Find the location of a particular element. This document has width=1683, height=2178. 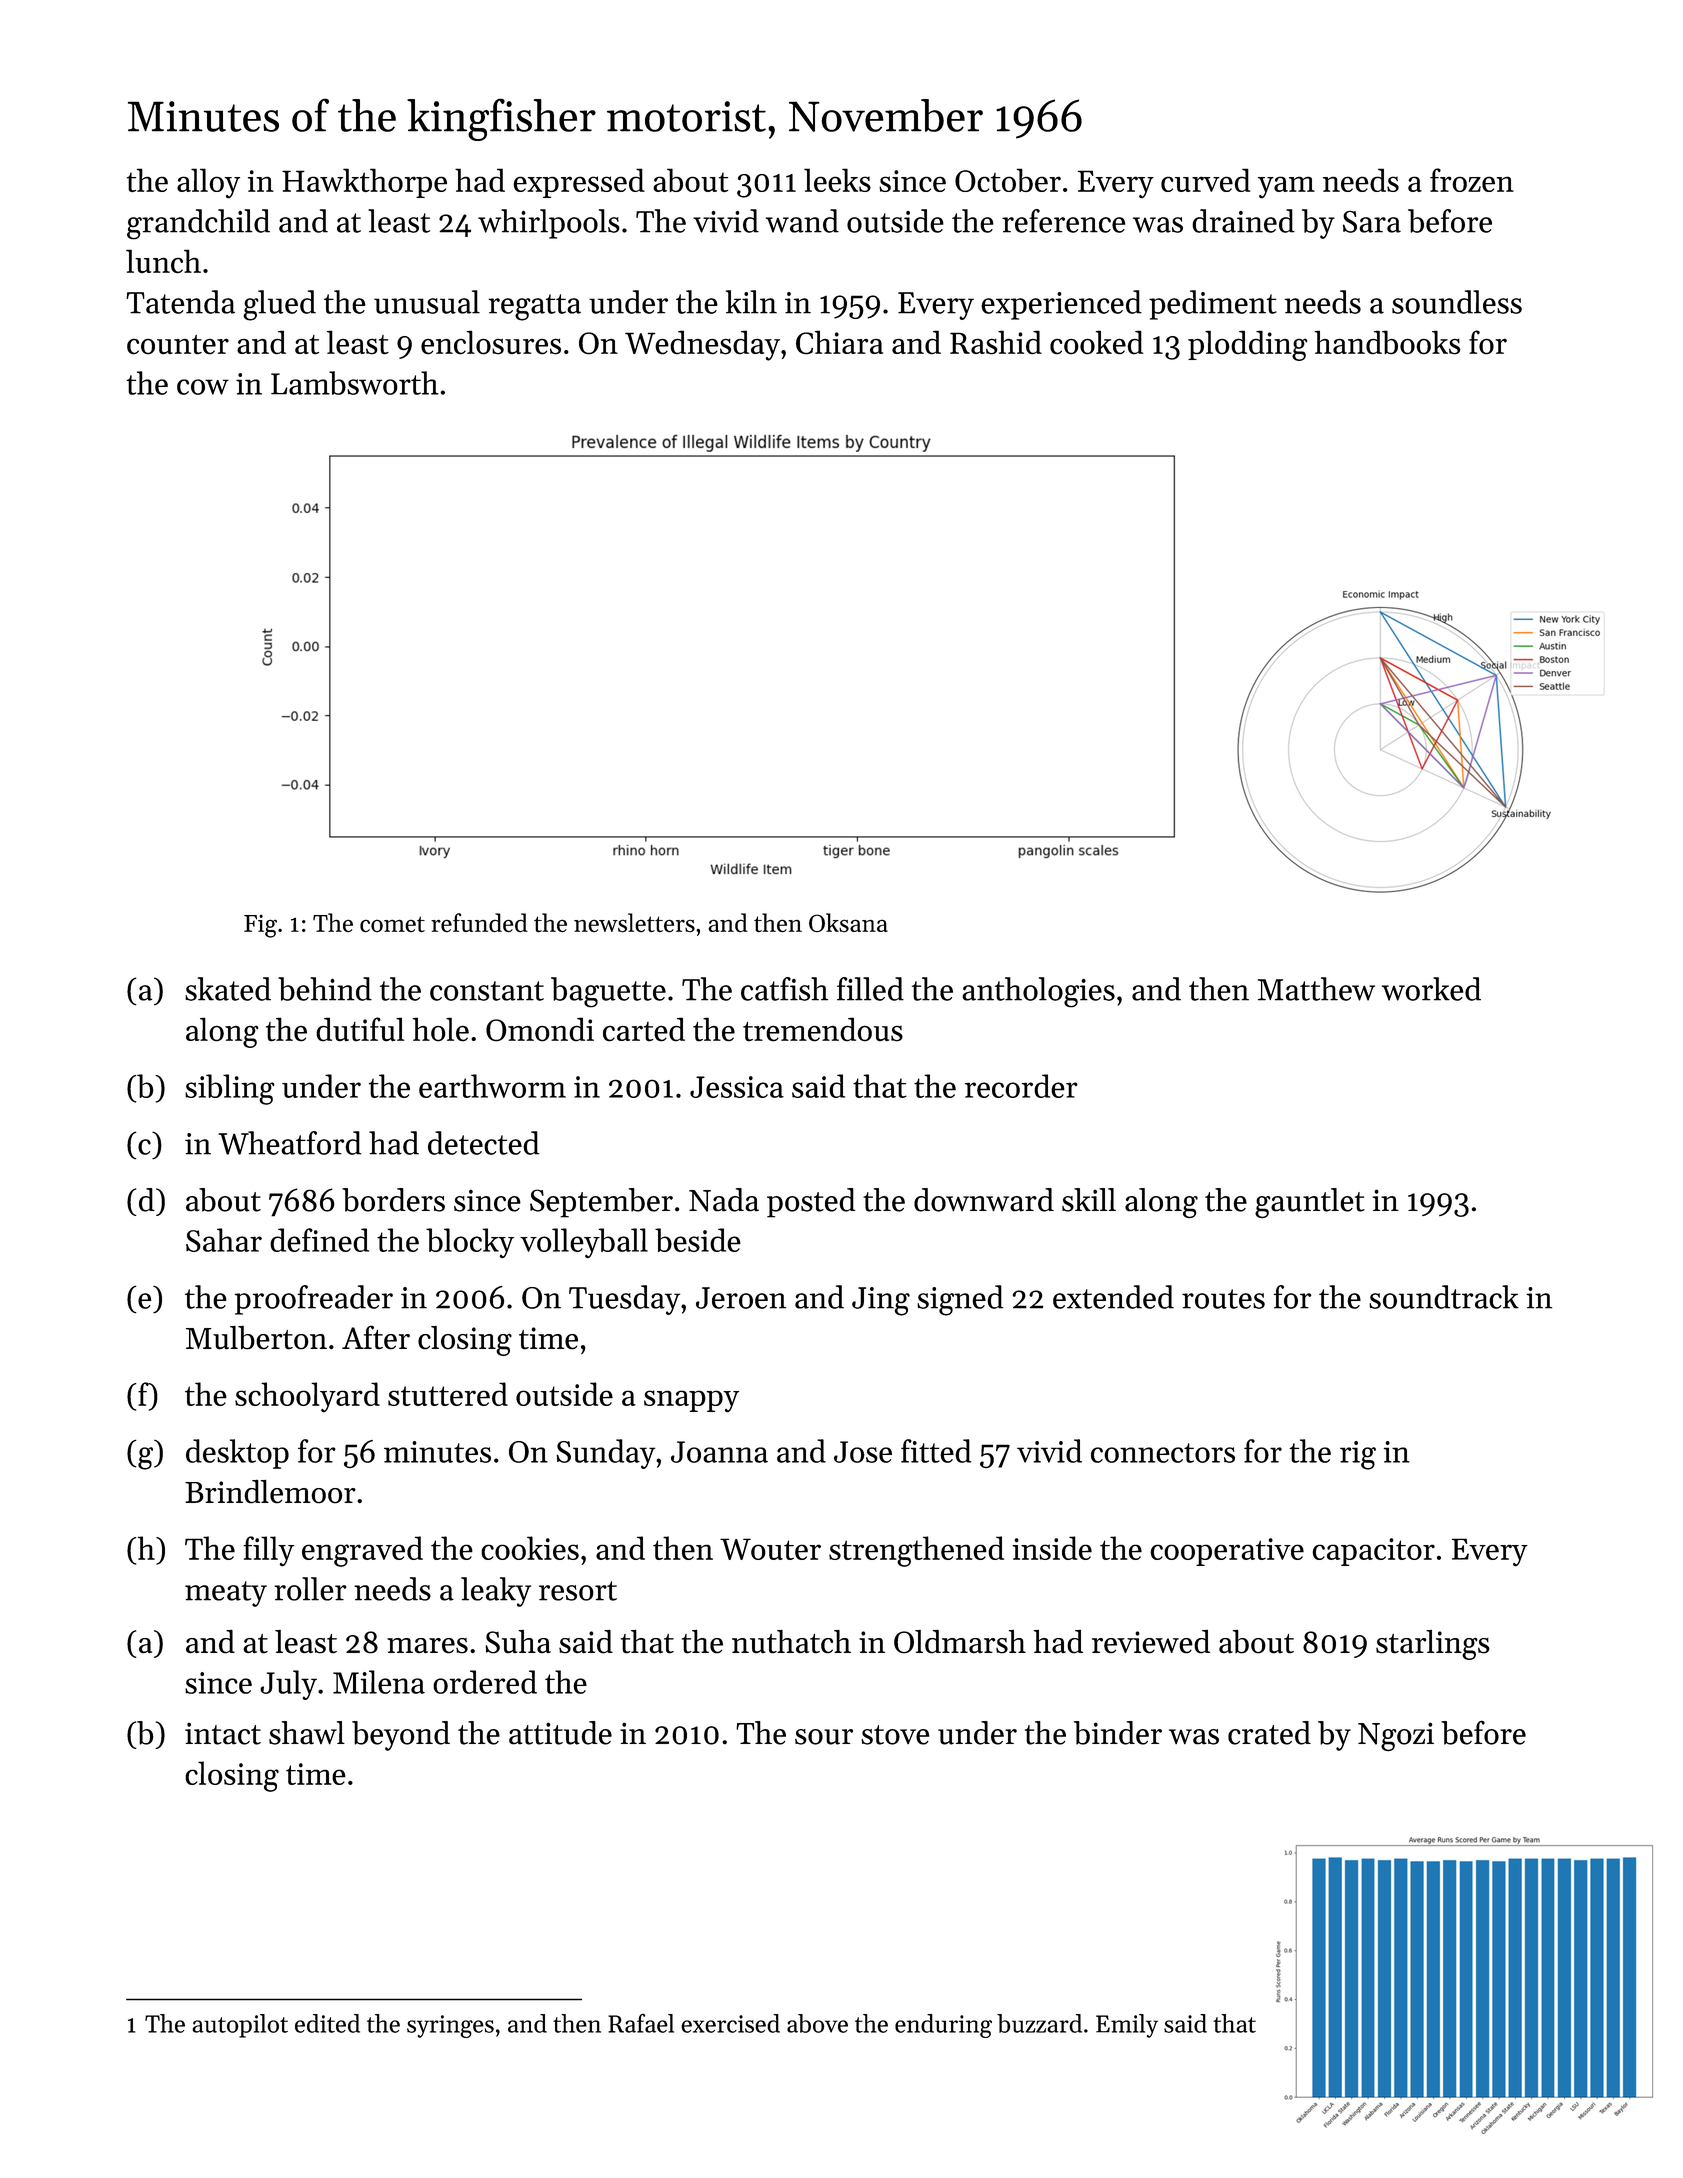

stuttered is located at coordinates (448, 1394).
